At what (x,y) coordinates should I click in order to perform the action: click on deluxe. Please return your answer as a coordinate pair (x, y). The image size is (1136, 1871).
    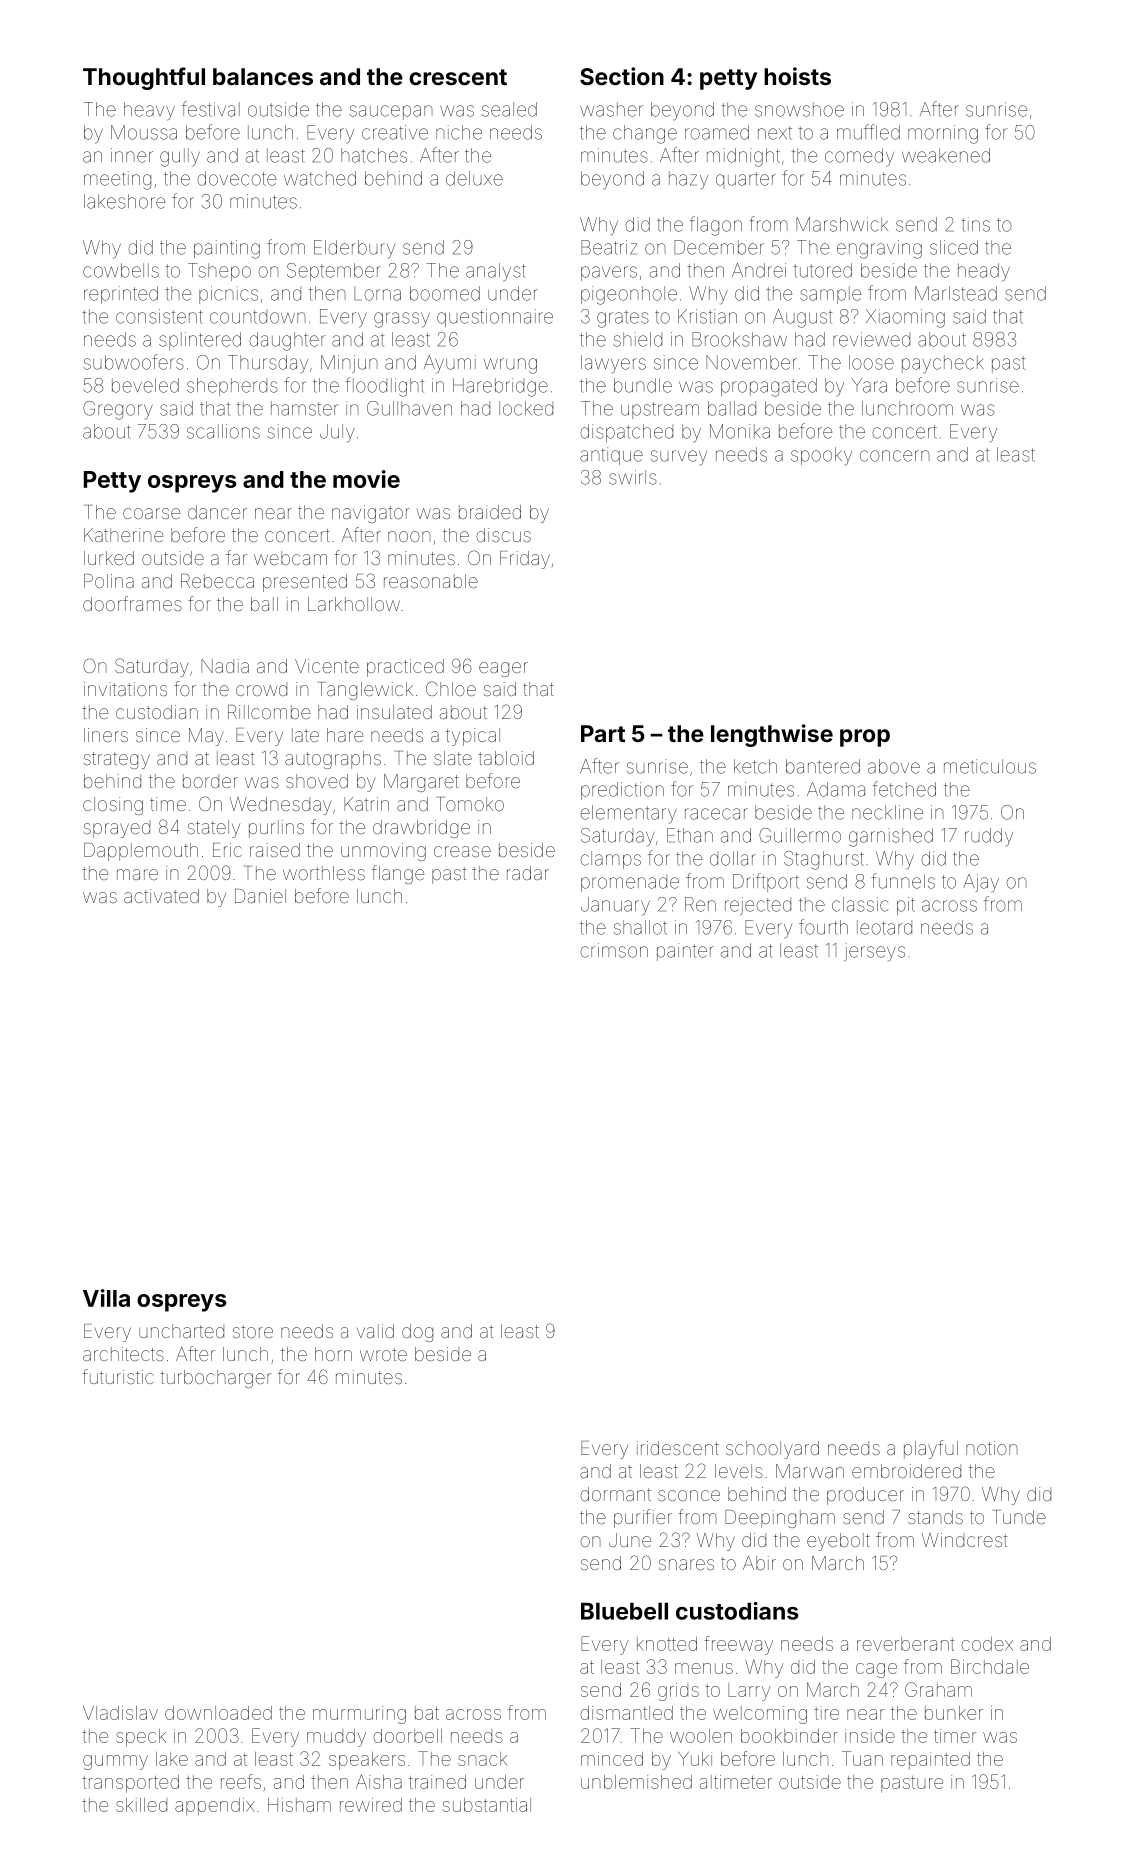
    Looking at the image, I should click on (474, 178).
